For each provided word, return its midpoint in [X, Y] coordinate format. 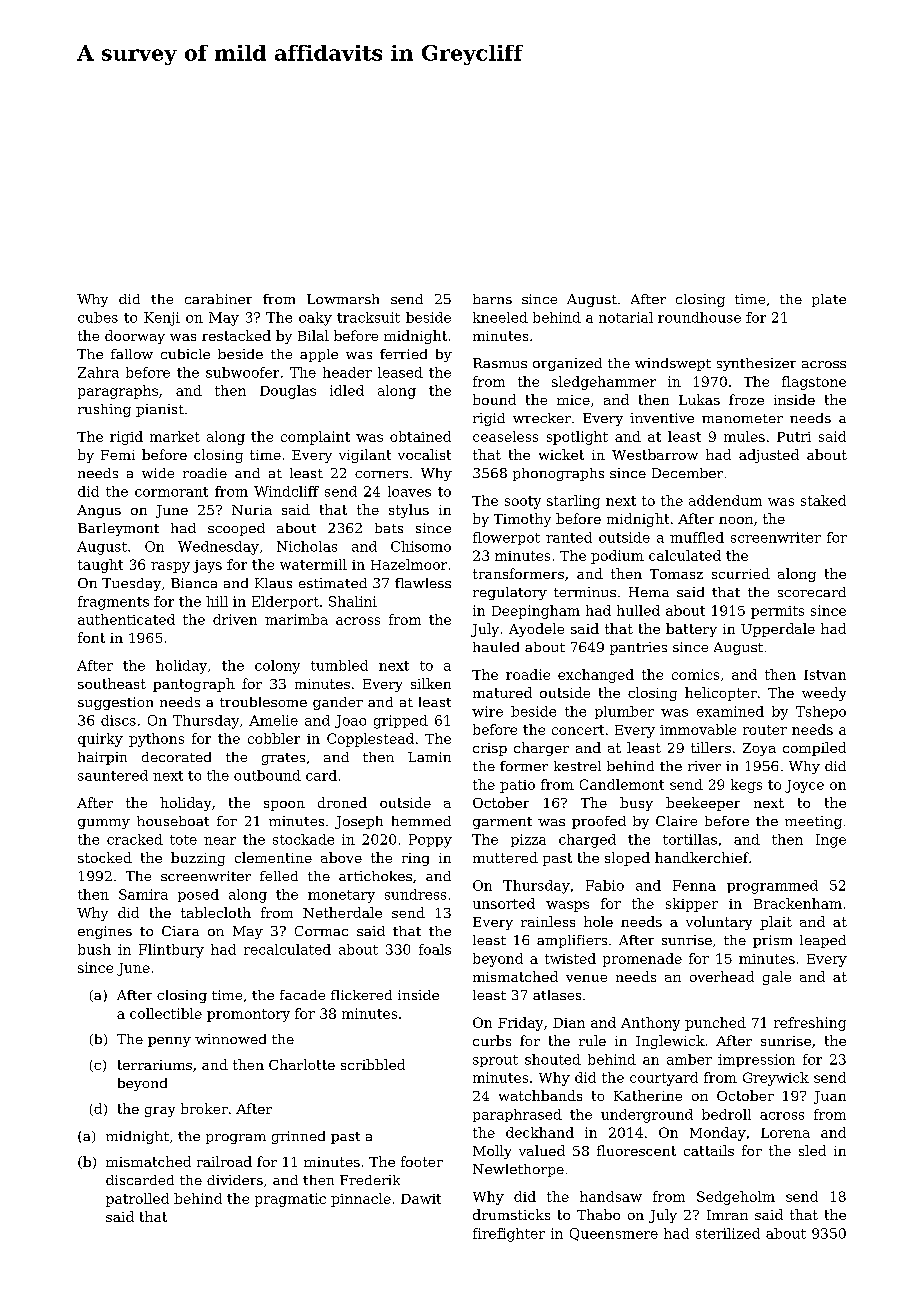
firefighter [509, 1235]
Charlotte [302, 1064]
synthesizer [756, 364]
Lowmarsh [343, 299]
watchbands [540, 1095]
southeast [112, 683]
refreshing [810, 1024]
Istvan [825, 675]
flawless [423, 583]
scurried [741, 573]
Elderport [285, 602]
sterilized [728, 1233]
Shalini [353, 601]
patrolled [137, 1200]
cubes [98, 317]
